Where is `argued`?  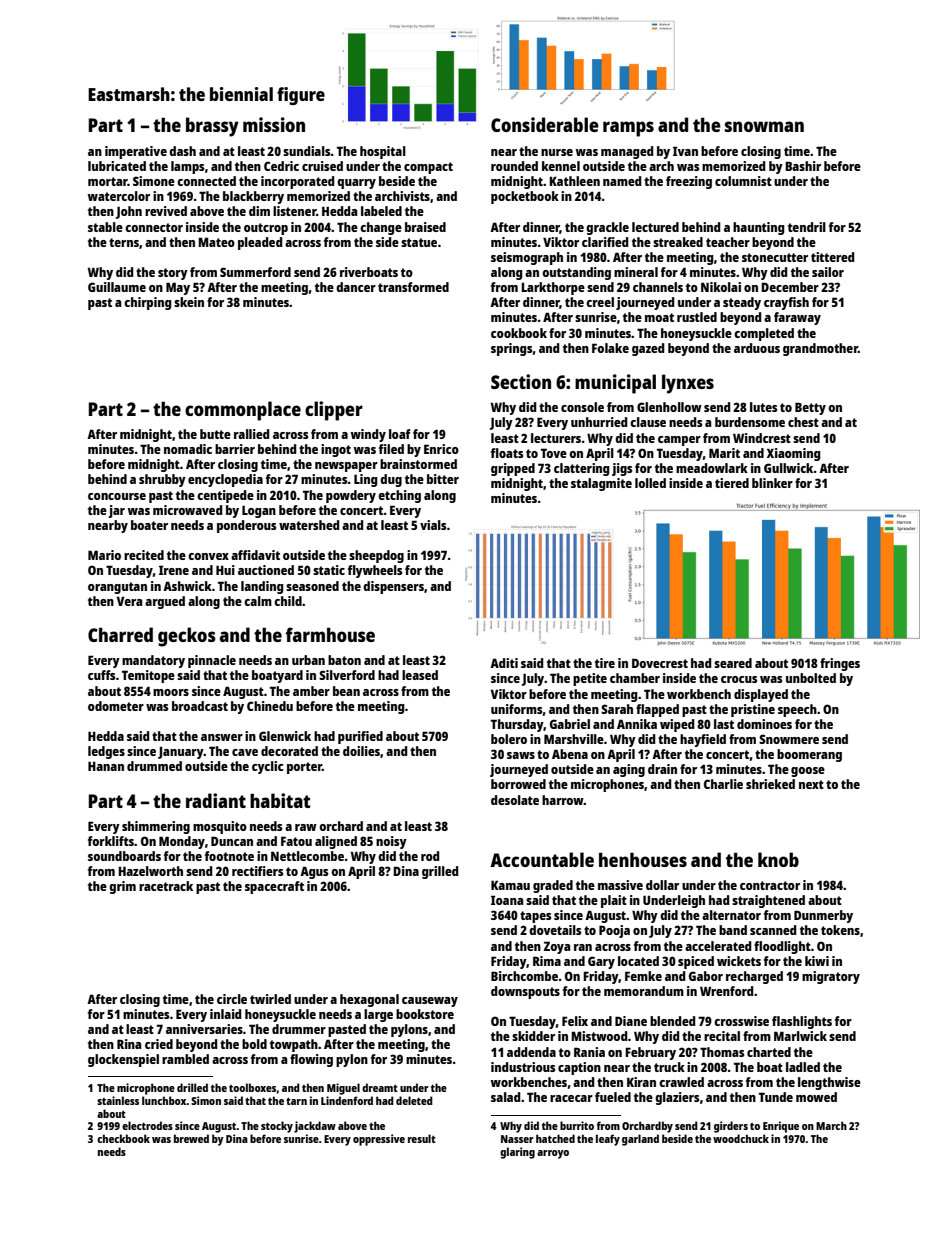 argued is located at coordinates (165, 602).
